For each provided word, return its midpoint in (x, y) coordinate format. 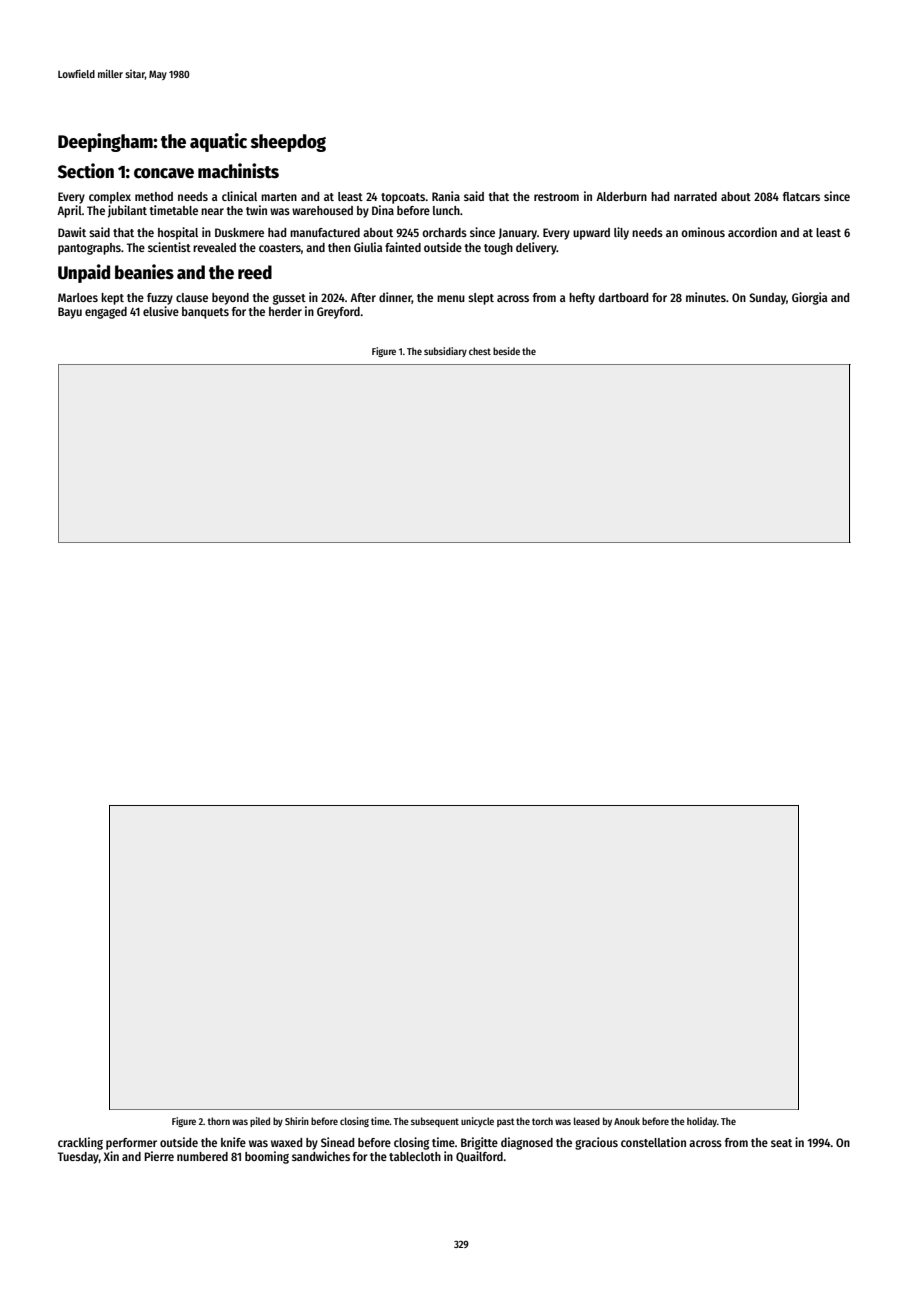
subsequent (435, 1122)
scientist (169, 247)
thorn (218, 1121)
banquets (205, 313)
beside (506, 351)
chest (480, 351)
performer (131, 1144)
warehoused (322, 210)
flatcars (801, 196)
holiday (702, 1122)
